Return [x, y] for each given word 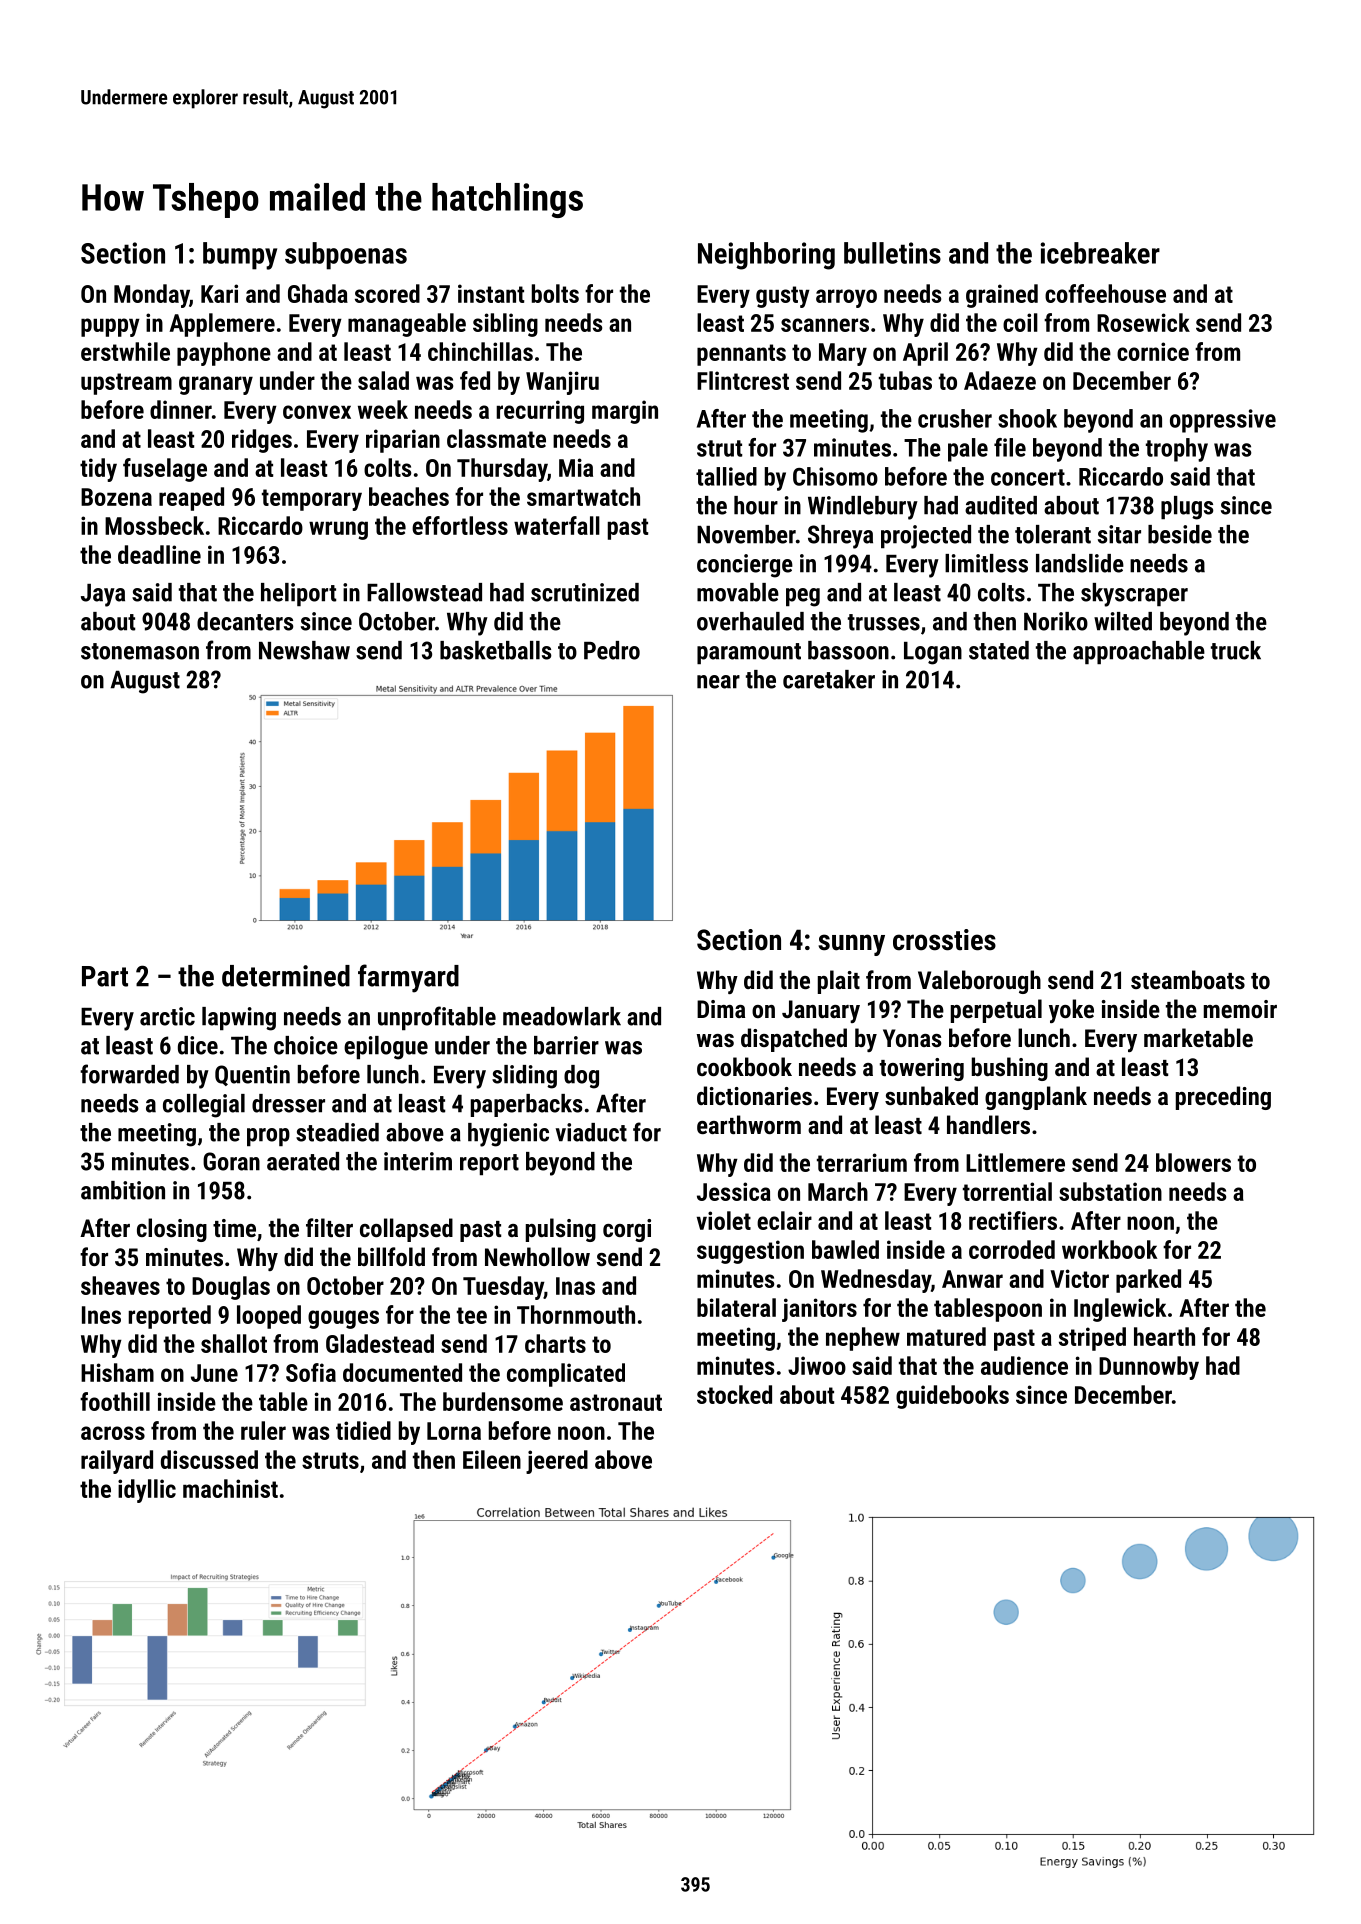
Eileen [492, 1459]
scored [387, 293]
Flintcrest [743, 380]
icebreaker [1100, 253]
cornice [1153, 351]
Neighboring [766, 256]
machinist [230, 1488]
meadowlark [562, 1016]
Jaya [103, 595]
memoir [1240, 1009]
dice [198, 1045]
